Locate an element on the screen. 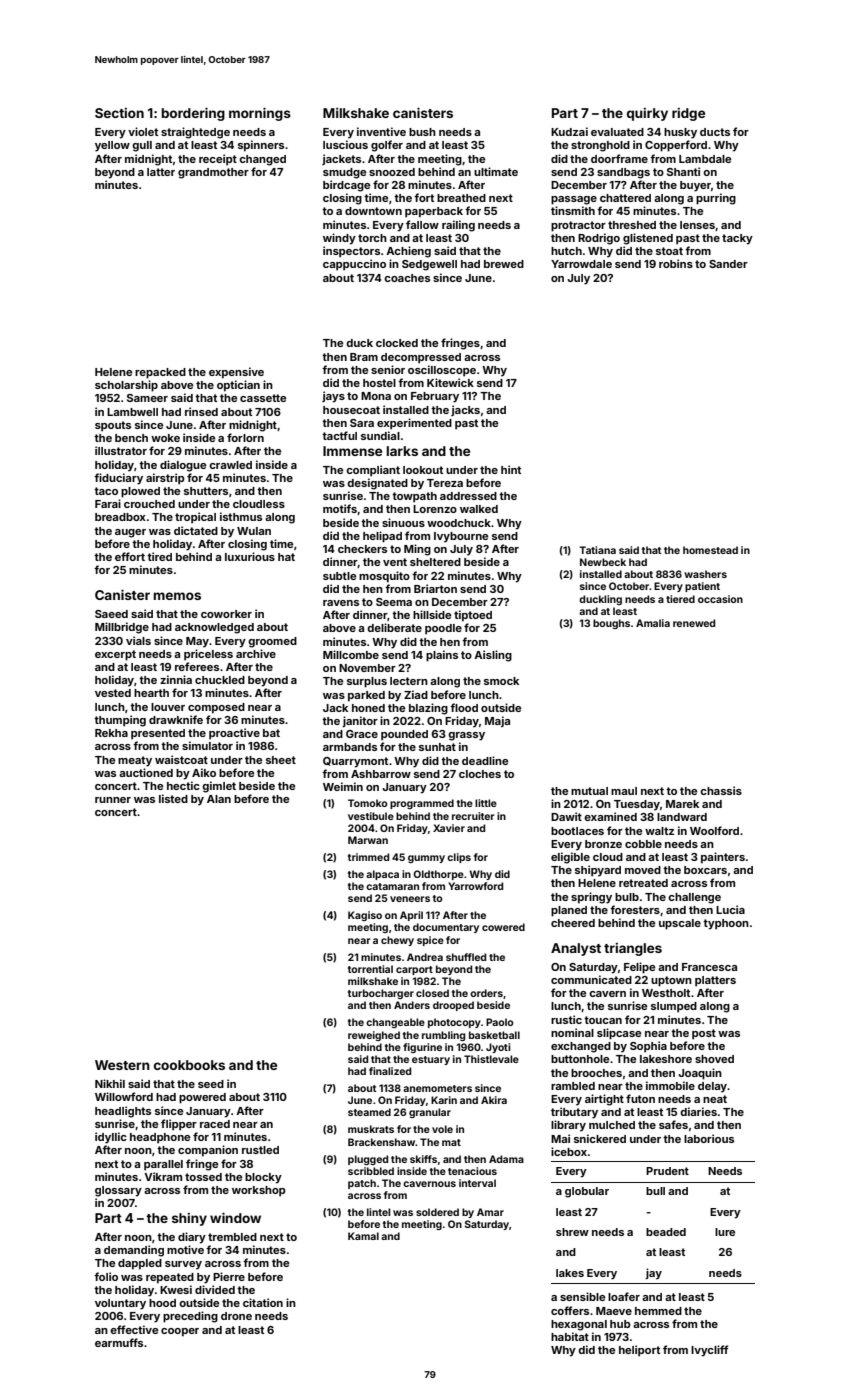 This screenshot has width=849, height=1400. Saeed is located at coordinates (111, 614).
